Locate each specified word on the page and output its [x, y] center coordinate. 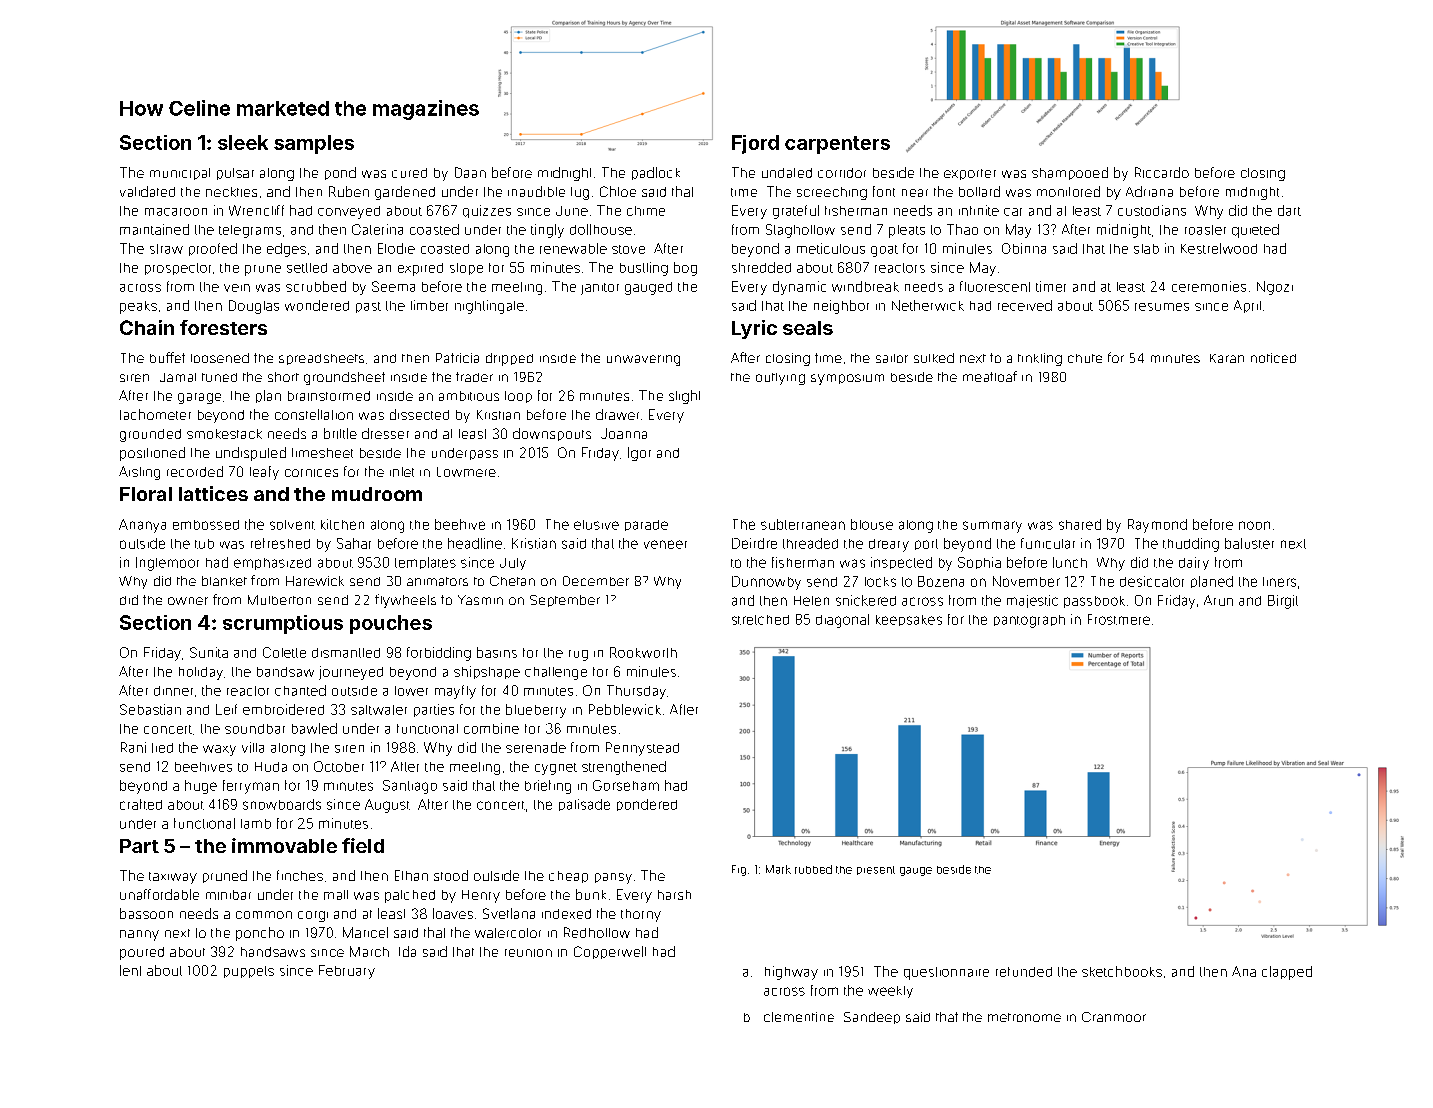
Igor [639, 454]
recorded [195, 471]
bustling [644, 269]
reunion [528, 953]
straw [166, 249]
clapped [1287, 973]
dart [1289, 210]
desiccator [1152, 581]
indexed [566, 914]
